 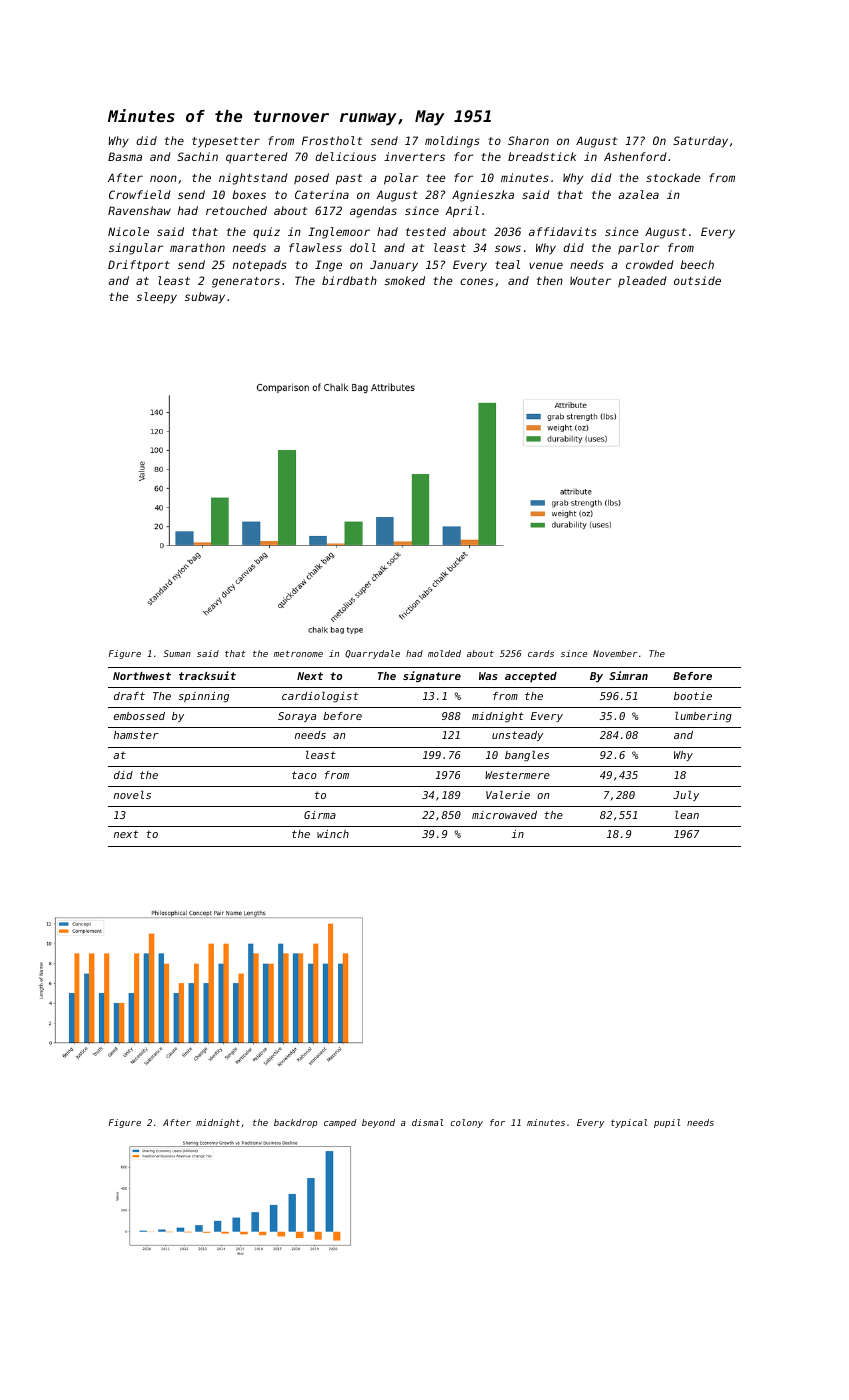 What do you see at coordinates (332, 140) in the page?
I see `Frostholt` at bounding box center [332, 140].
